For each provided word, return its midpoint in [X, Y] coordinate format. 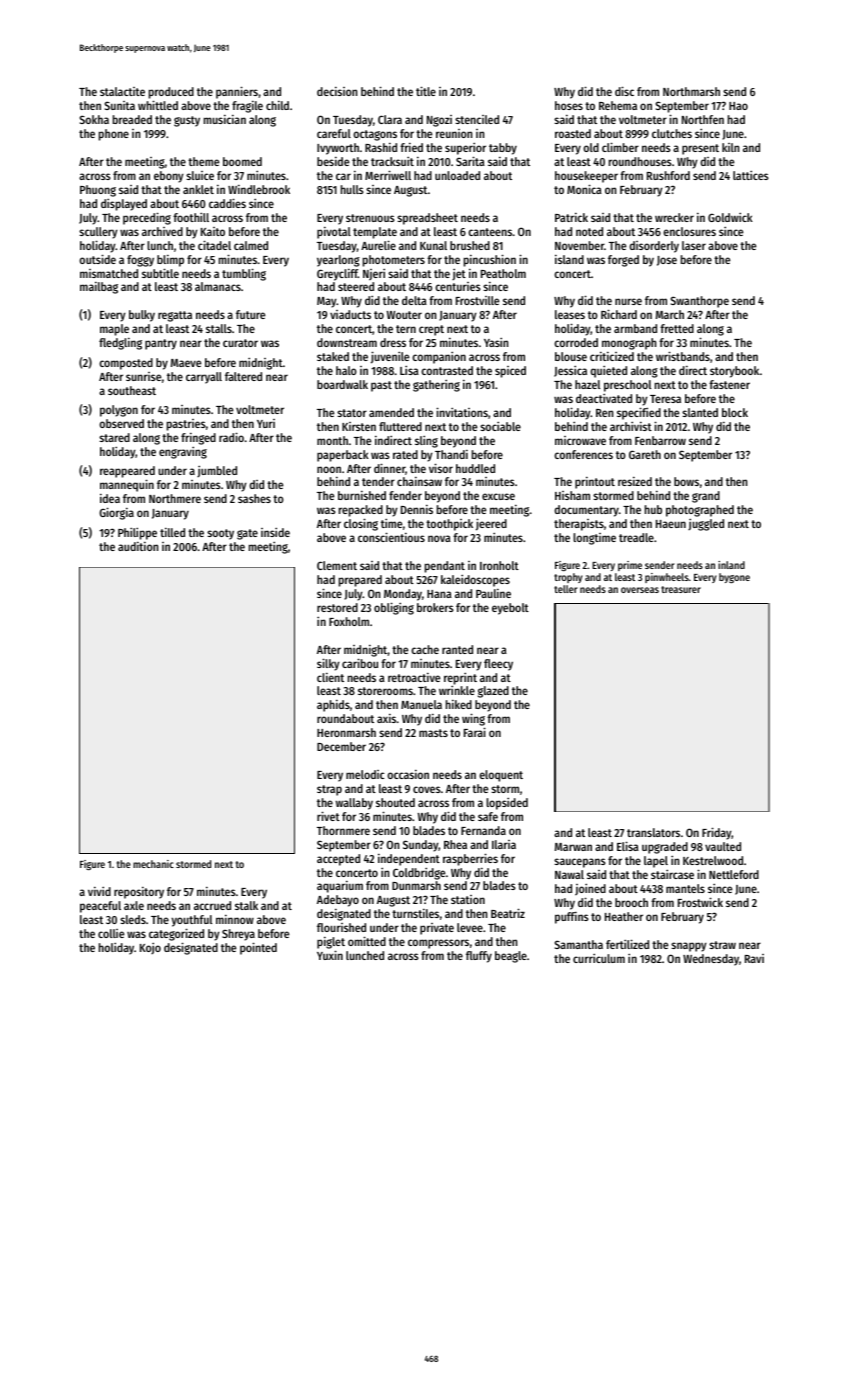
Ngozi [439, 121]
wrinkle [457, 690]
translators [653, 832]
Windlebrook [259, 189]
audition [138, 546]
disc [624, 91]
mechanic [153, 864]
